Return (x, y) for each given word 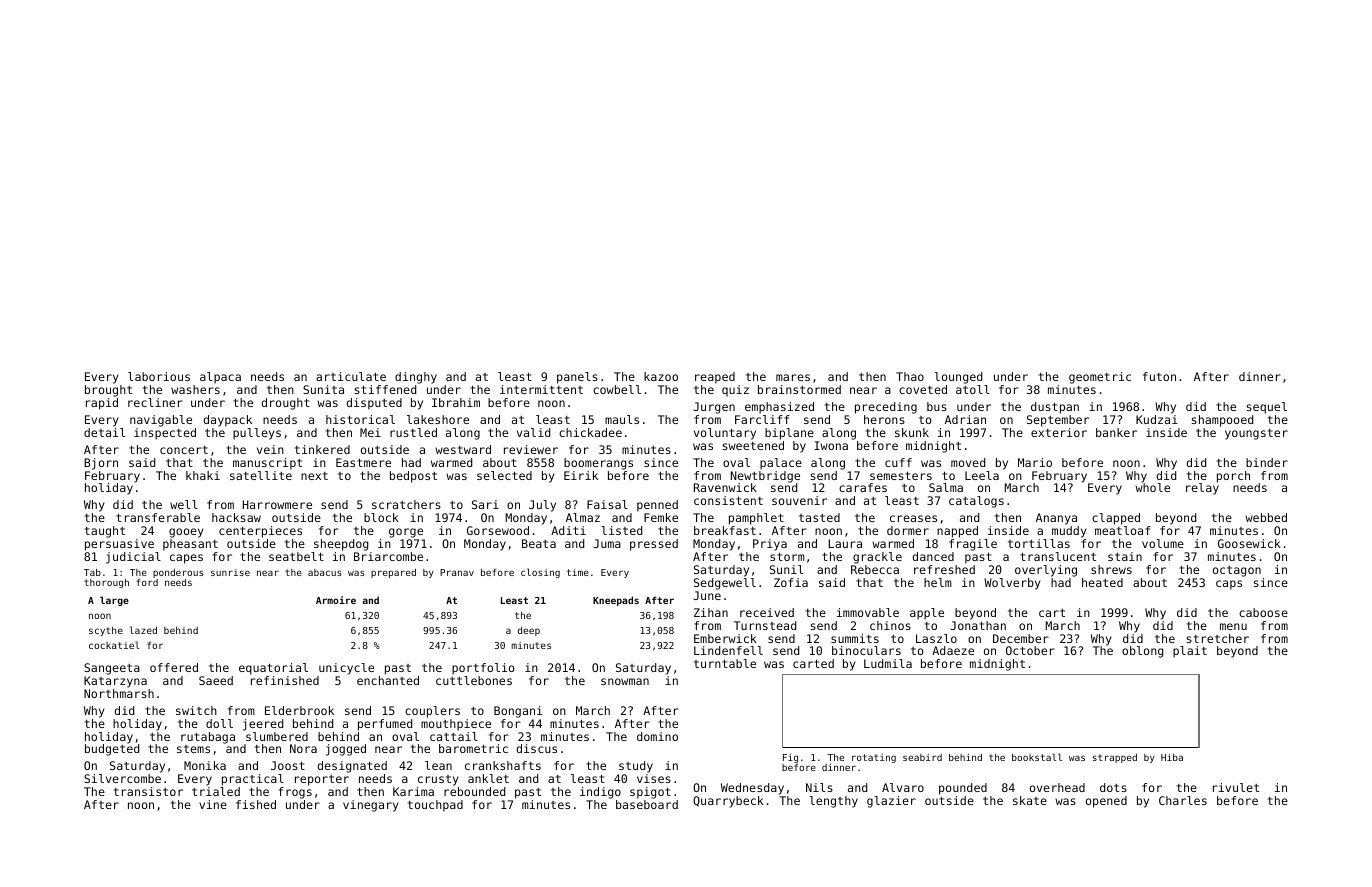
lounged (958, 378)
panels (577, 378)
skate (1030, 800)
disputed (374, 404)
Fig (790, 758)
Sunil (786, 569)
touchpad (435, 806)
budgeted (112, 750)
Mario (1035, 462)
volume (1163, 543)
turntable (725, 663)
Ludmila (888, 663)
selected (504, 475)
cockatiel (114, 645)
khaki (203, 475)
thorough (106, 583)
